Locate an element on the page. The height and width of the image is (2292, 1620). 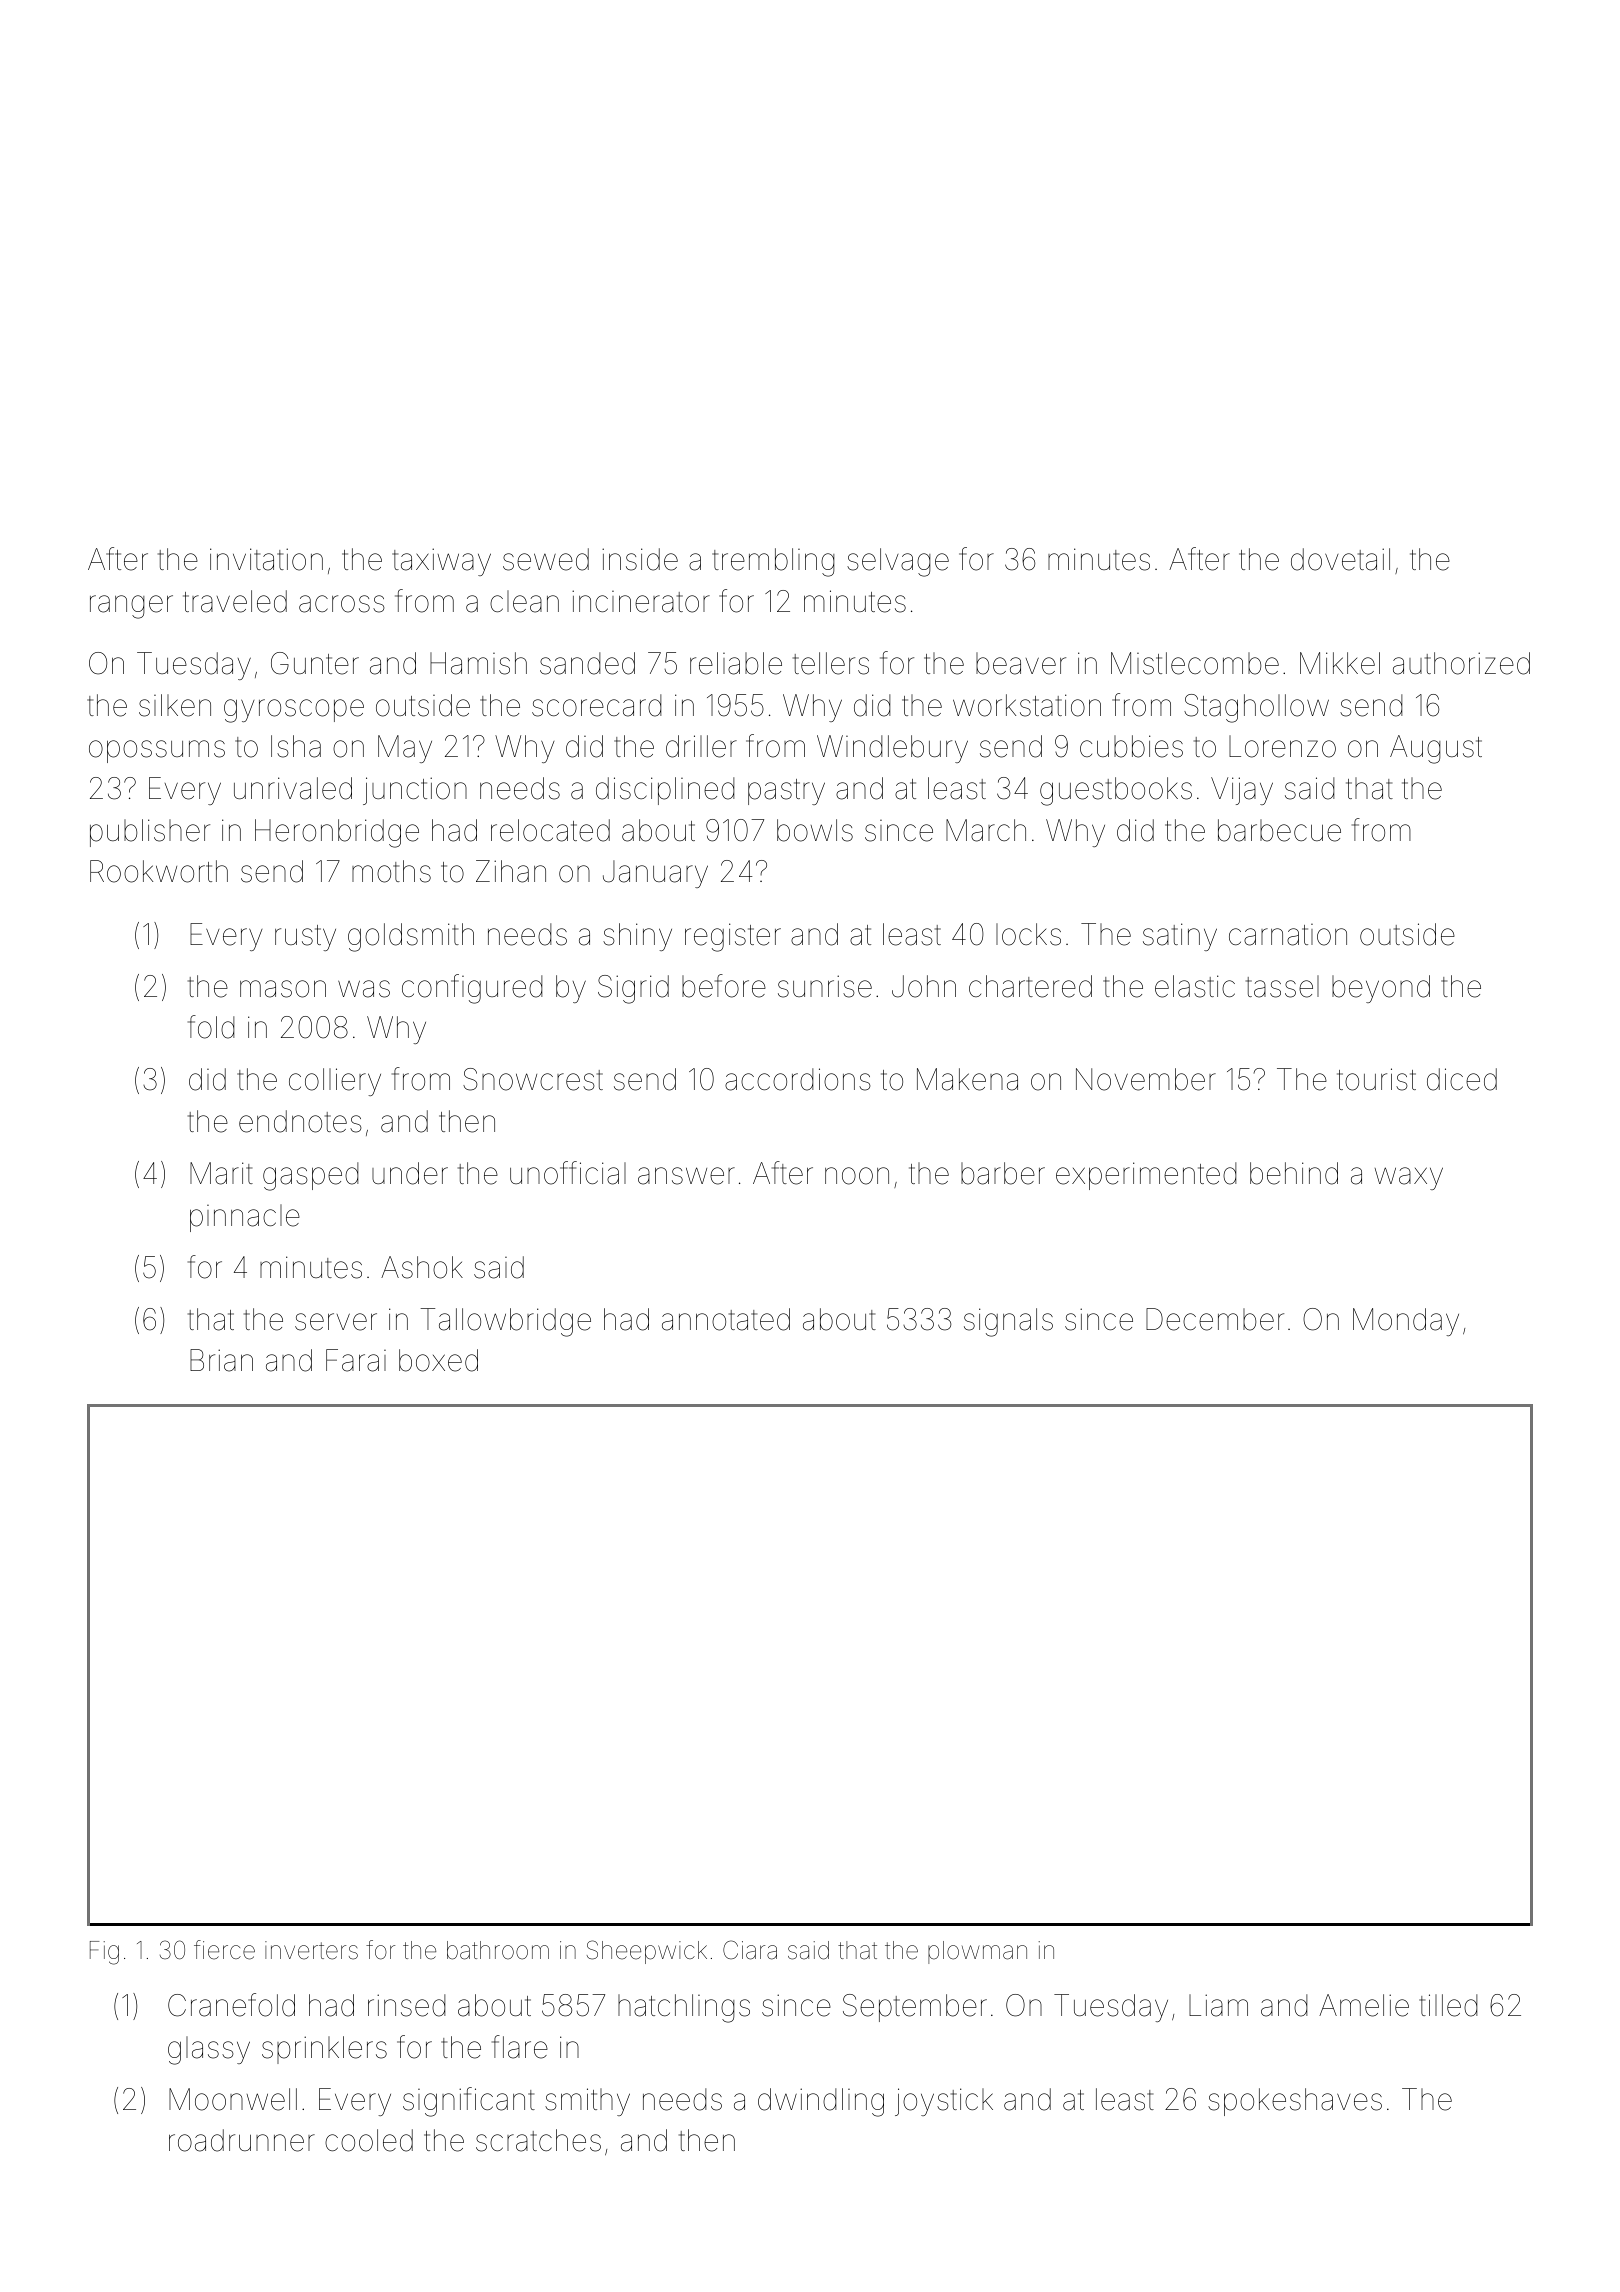
taxiway is located at coordinates (441, 562).
